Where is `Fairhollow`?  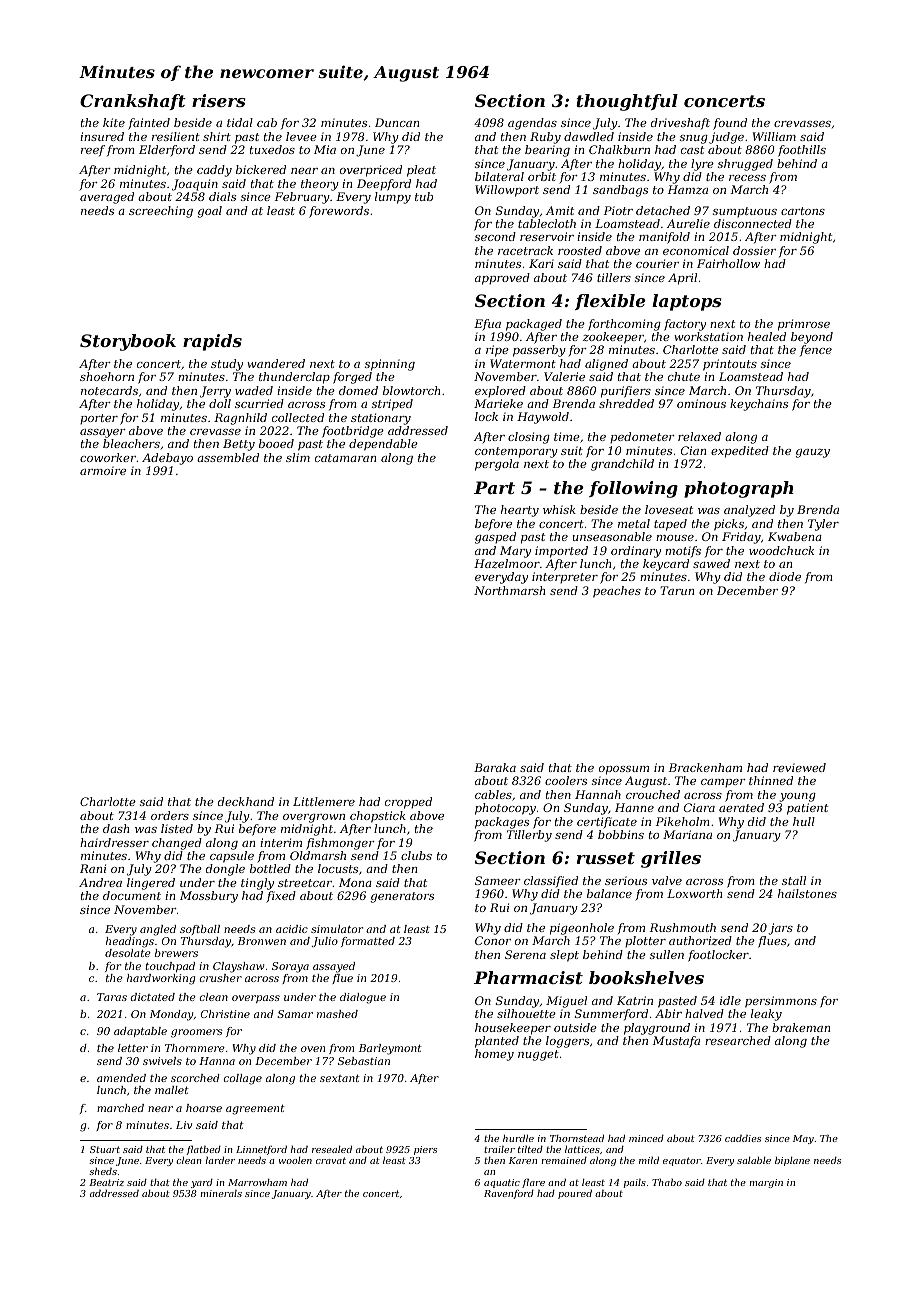 Fairhollow is located at coordinates (728, 263).
